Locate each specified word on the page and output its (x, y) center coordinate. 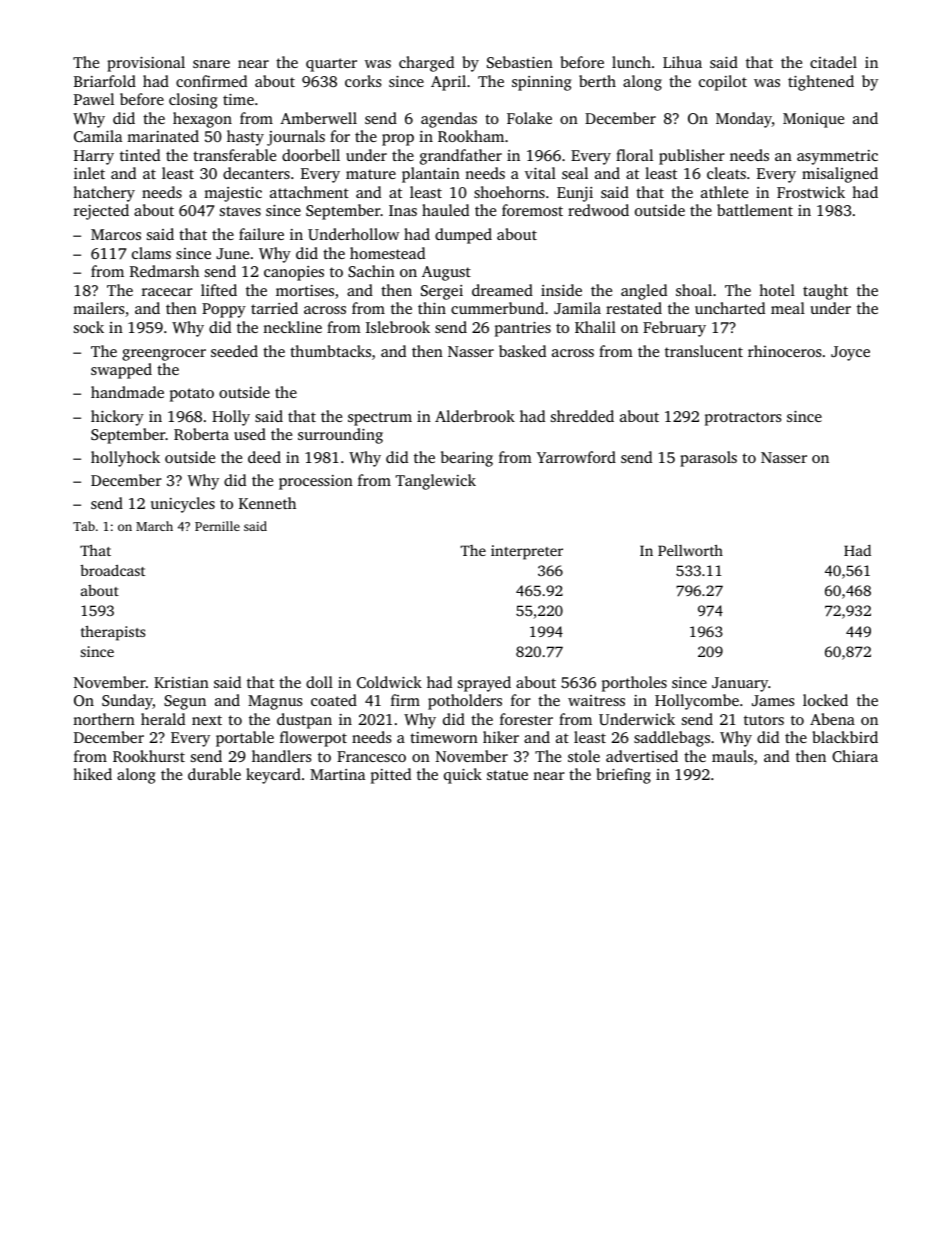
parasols (708, 459)
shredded (582, 416)
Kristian (181, 682)
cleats (726, 173)
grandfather (461, 157)
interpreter (527, 552)
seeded (234, 351)
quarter (331, 65)
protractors (743, 419)
